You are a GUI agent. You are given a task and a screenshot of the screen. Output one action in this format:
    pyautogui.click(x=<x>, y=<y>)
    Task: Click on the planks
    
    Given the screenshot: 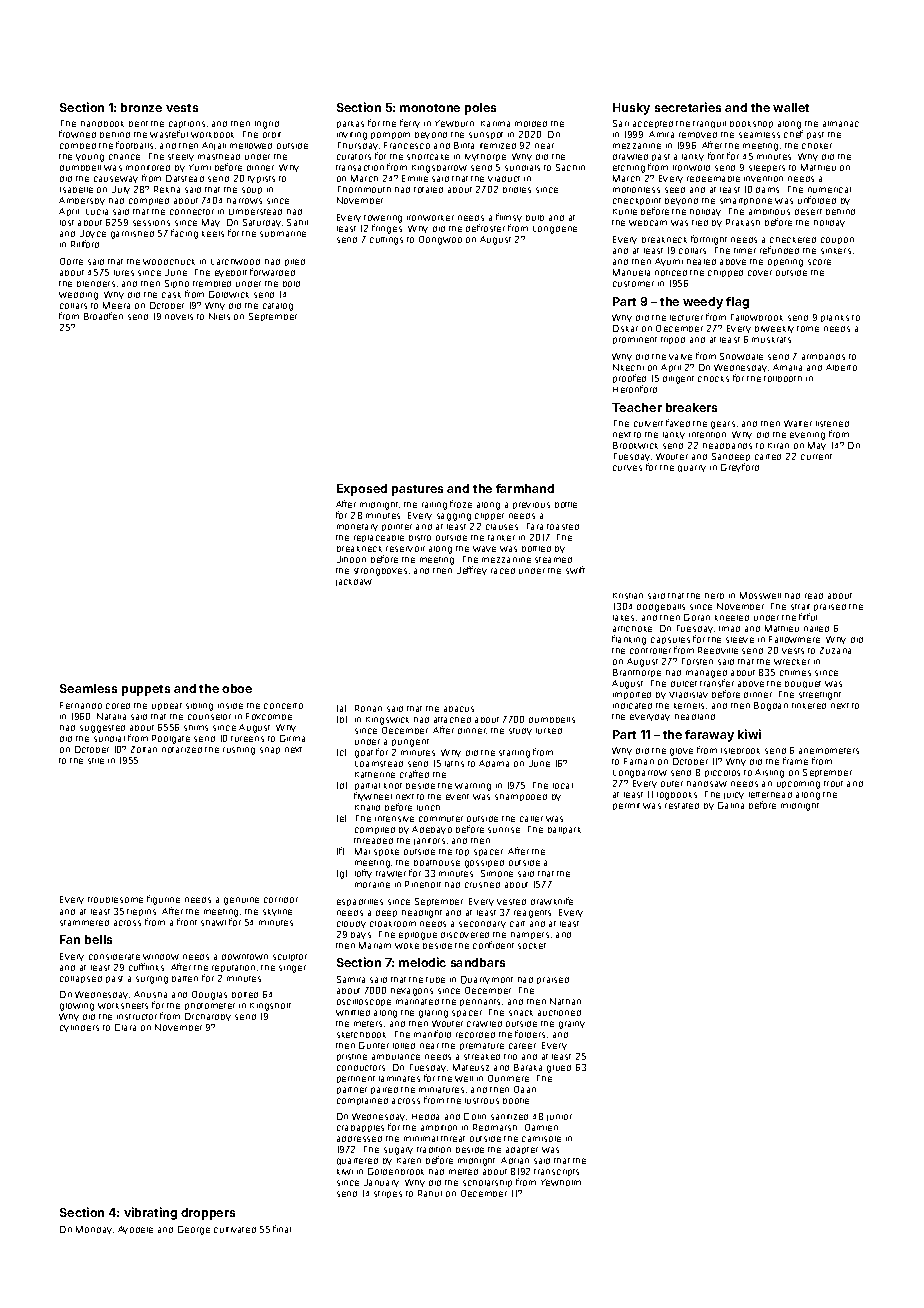 What is the action you would take?
    pyautogui.click(x=835, y=318)
